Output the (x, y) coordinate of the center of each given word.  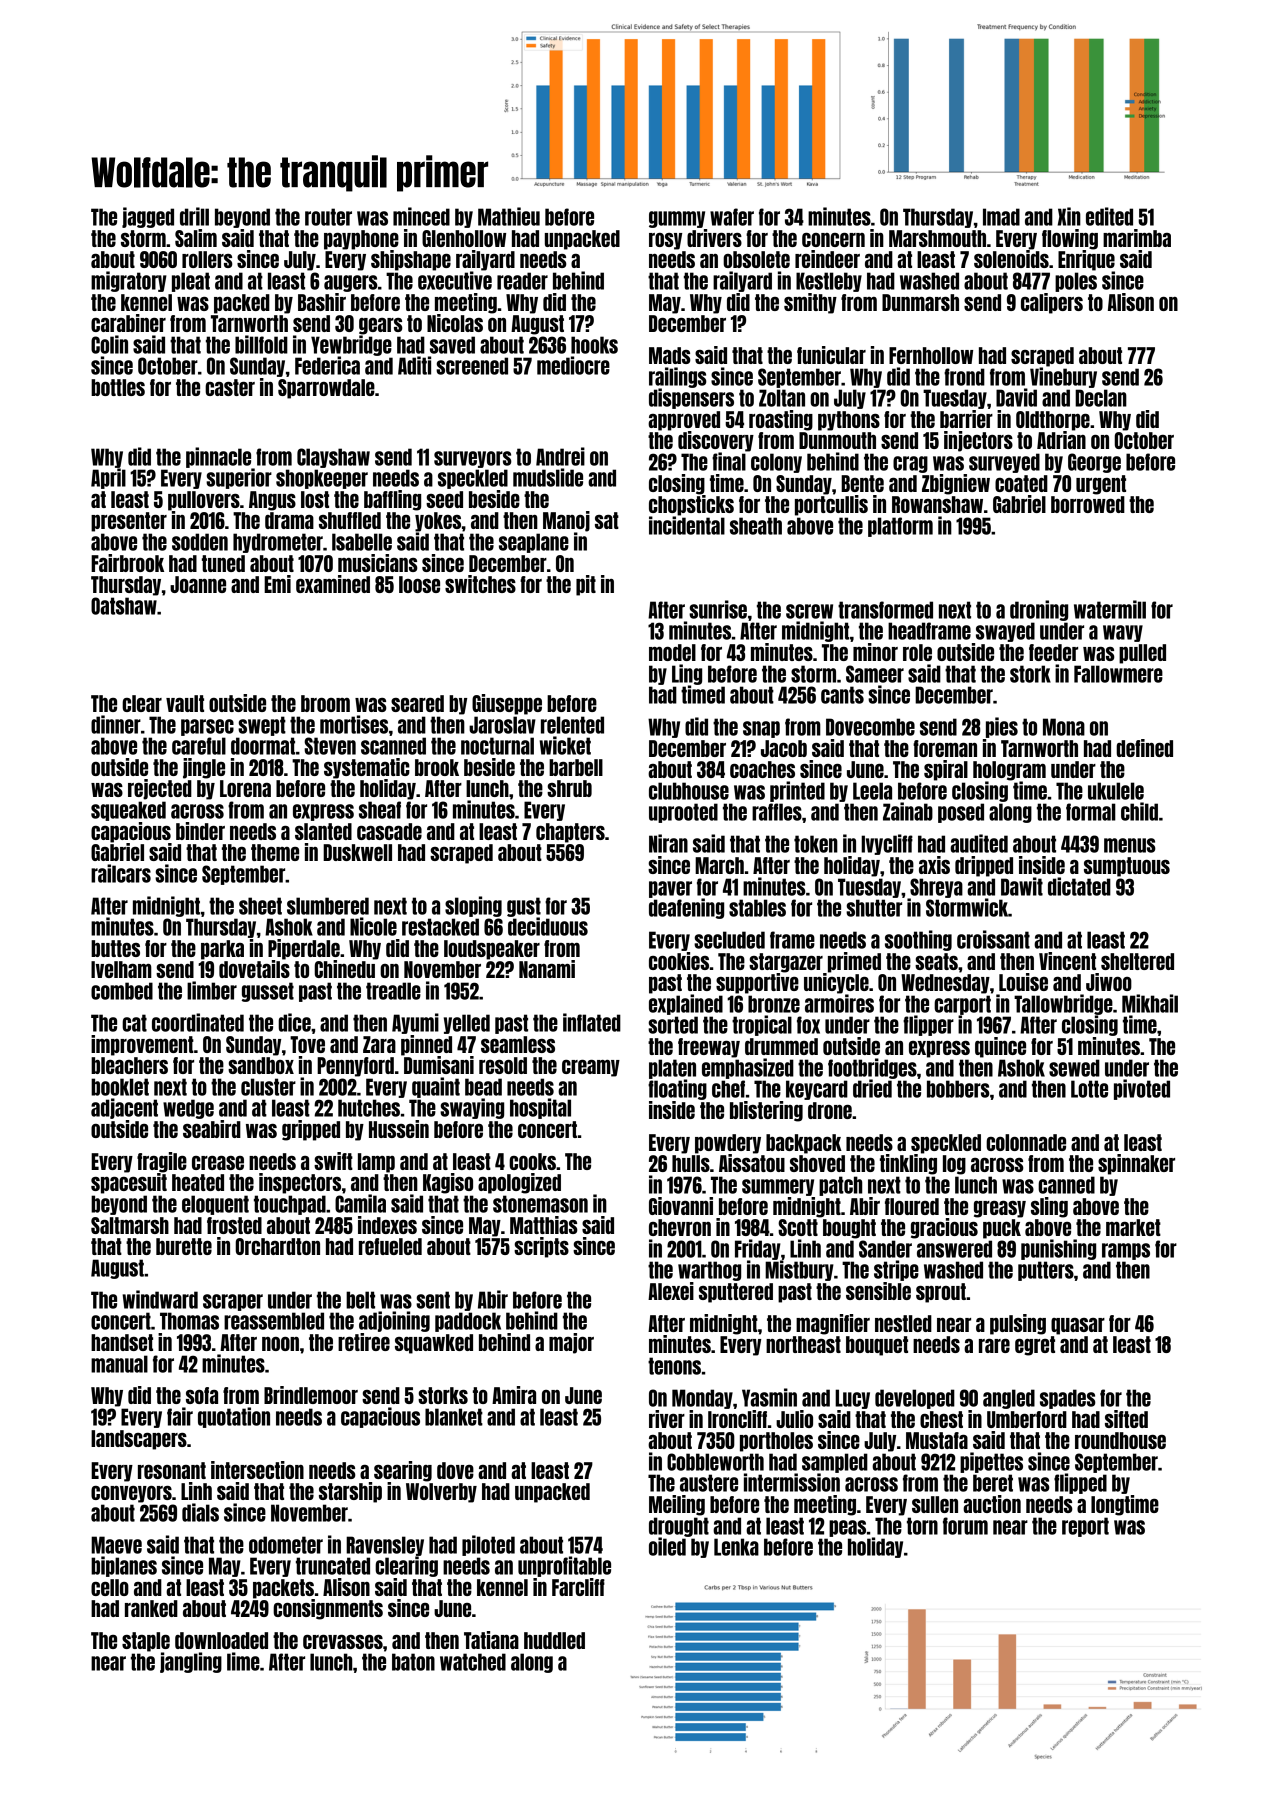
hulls (691, 1163)
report (1085, 1527)
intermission (792, 1482)
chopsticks (691, 505)
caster (230, 387)
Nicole (373, 926)
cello (110, 1587)
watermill (1110, 609)
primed (854, 962)
